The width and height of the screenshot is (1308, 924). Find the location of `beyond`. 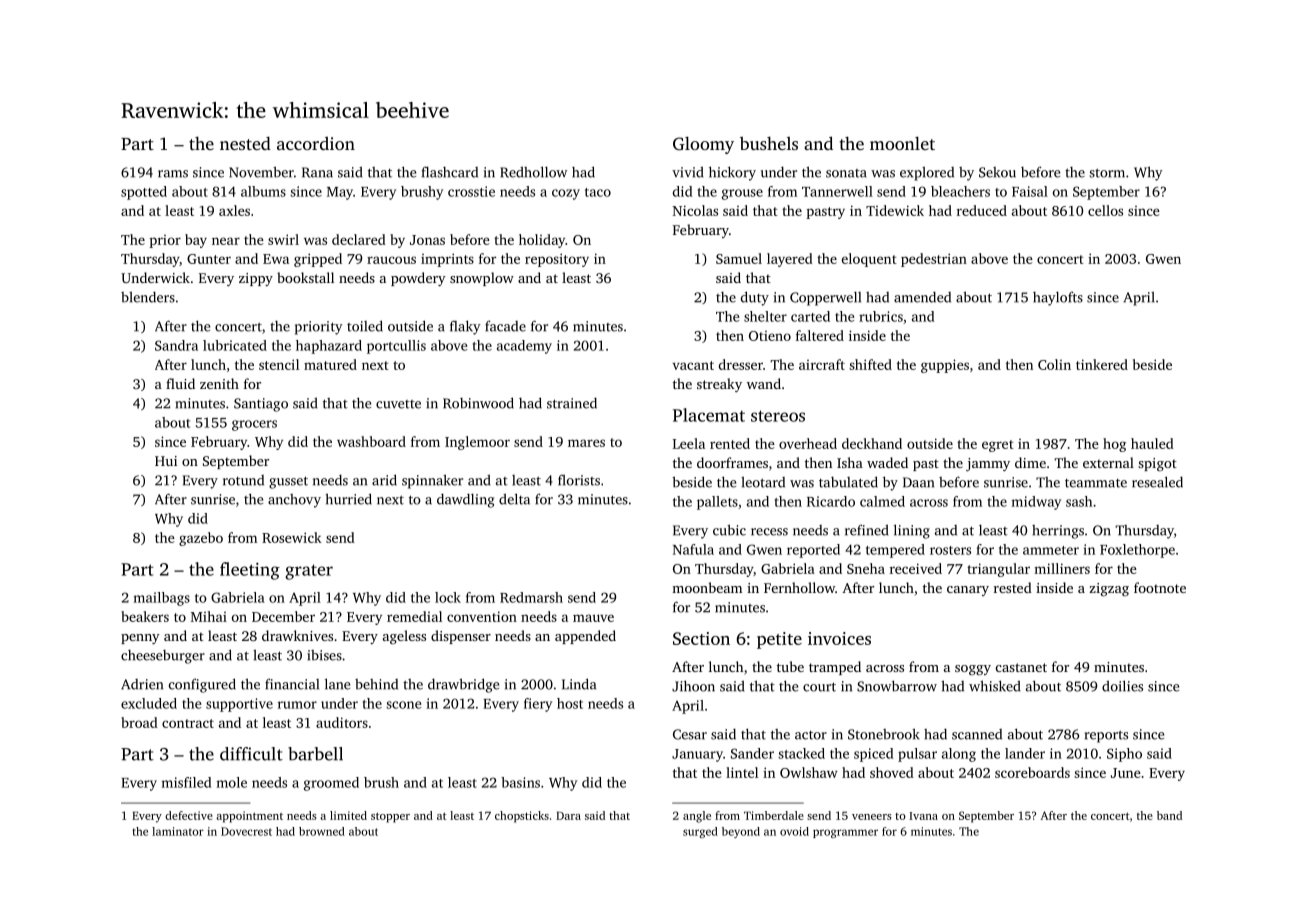

beyond is located at coordinates (741, 832).
